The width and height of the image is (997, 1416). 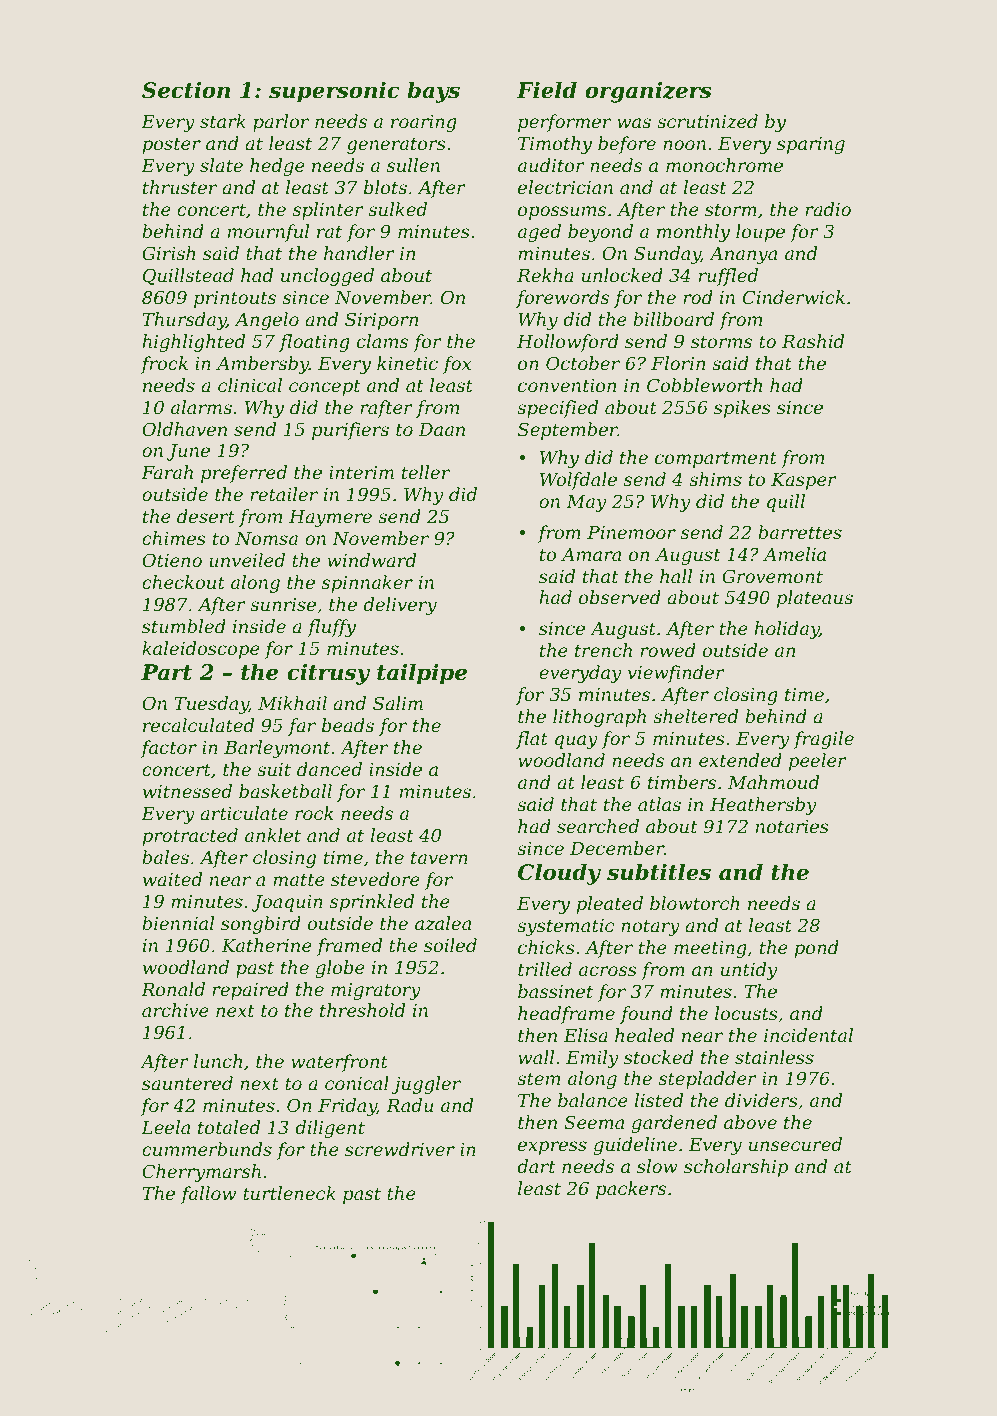 I want to click on tavern, so click(x=439, y=858).
